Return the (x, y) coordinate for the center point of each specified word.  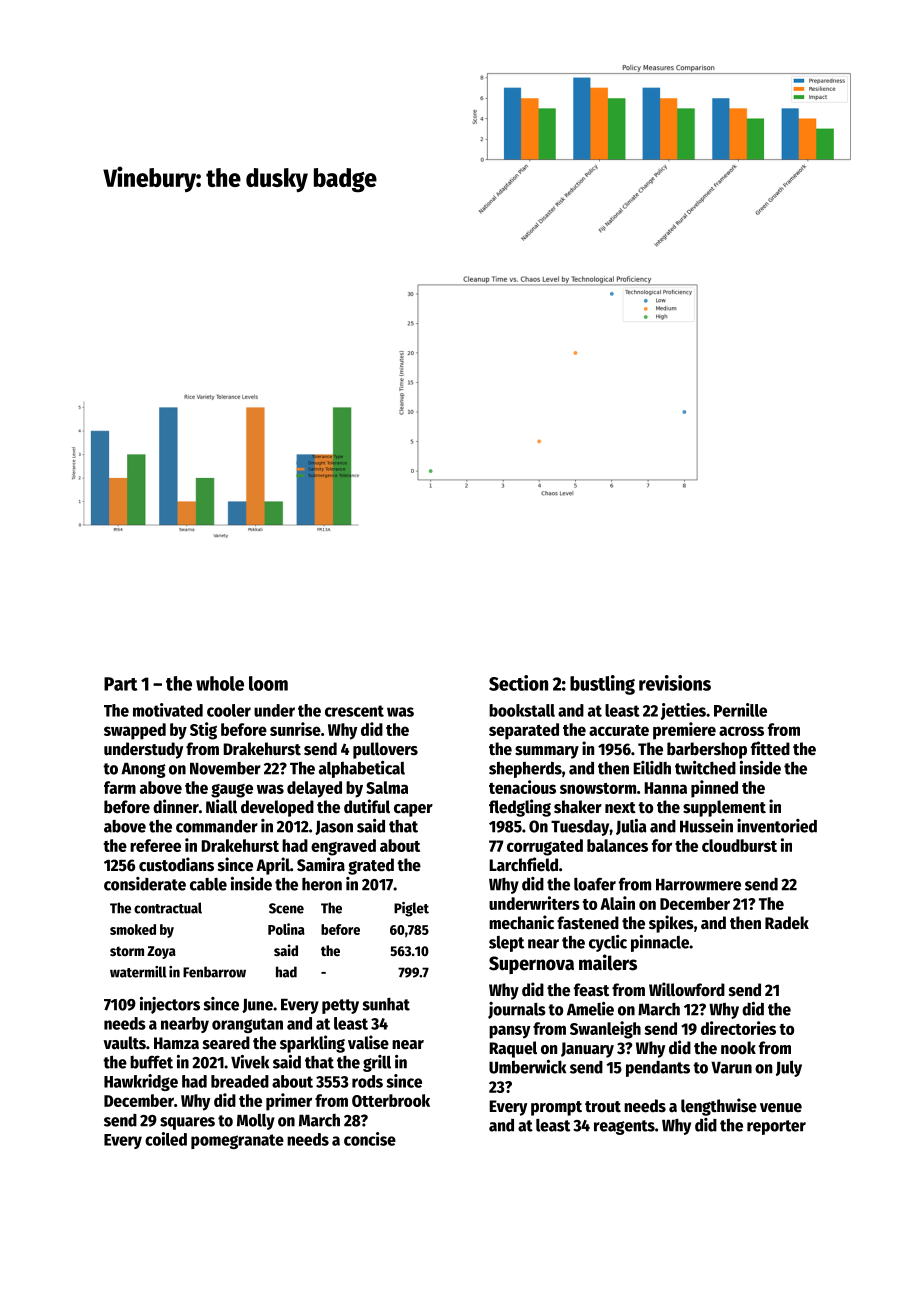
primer (289, 1102)
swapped (135, 731)
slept (506, 944)
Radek (787, 923)
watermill (138, 972)
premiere (684, 731)
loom (268, 683)
